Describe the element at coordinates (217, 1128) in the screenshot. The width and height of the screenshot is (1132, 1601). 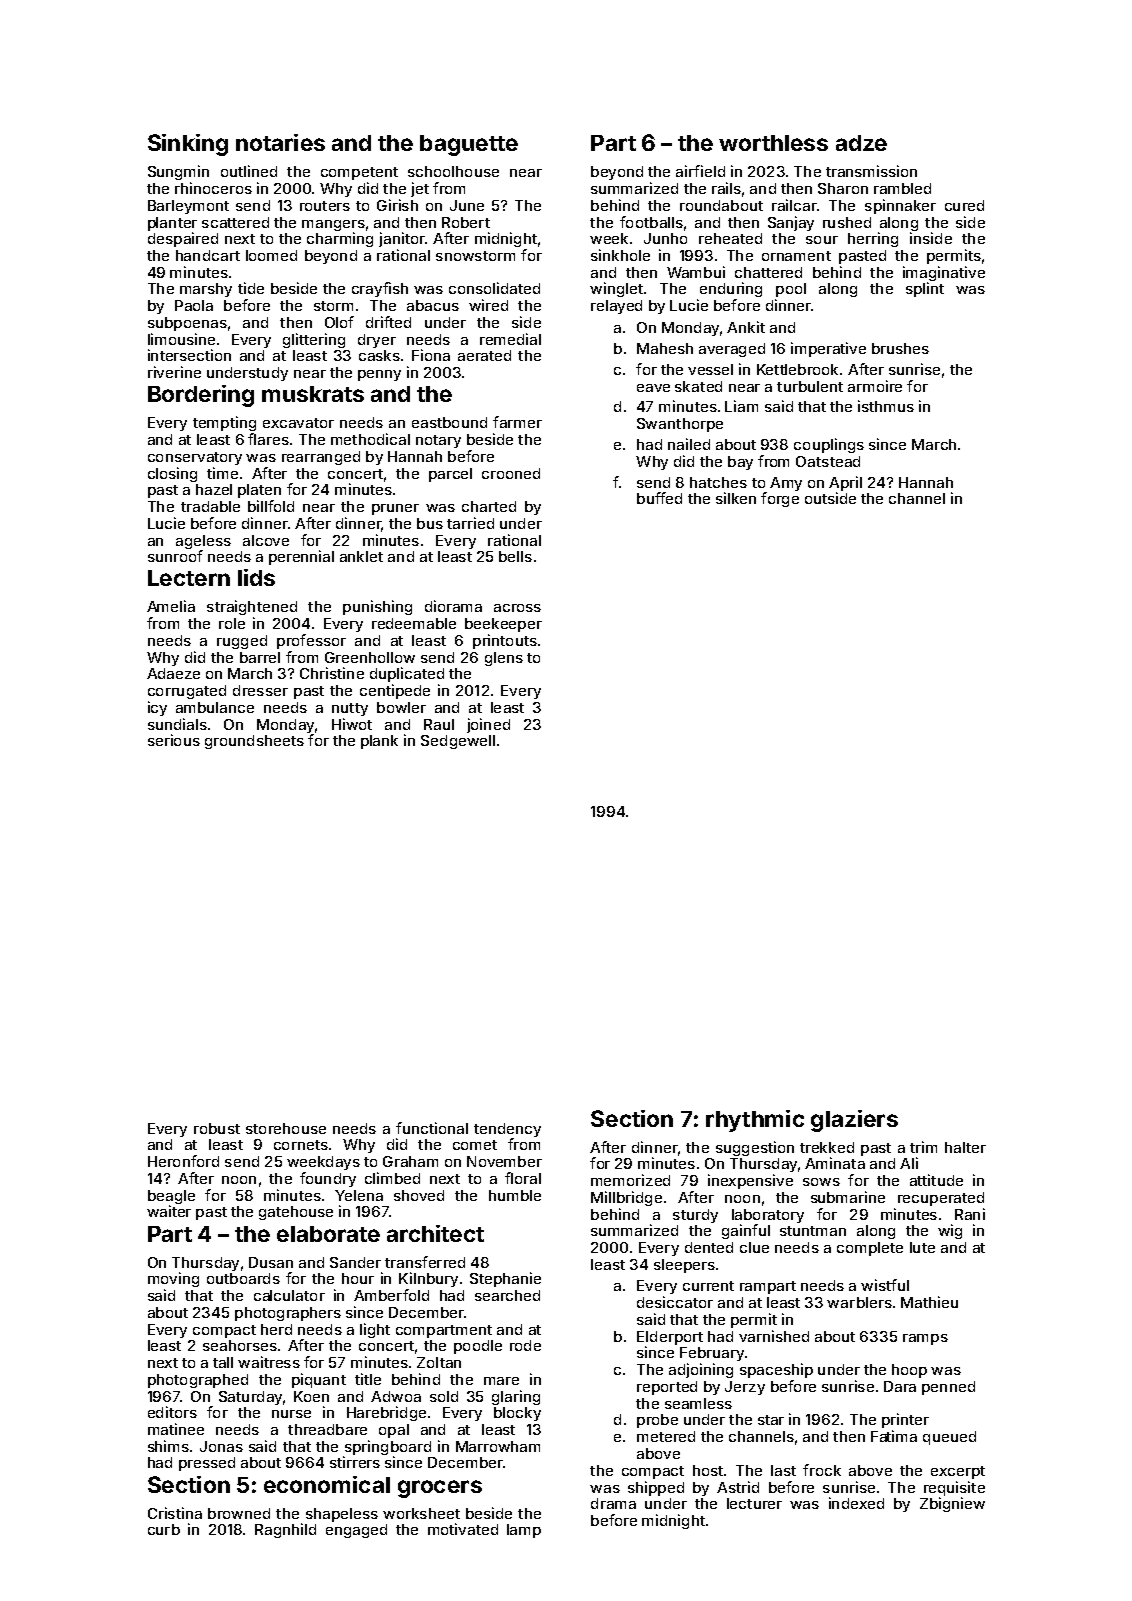
I see `robust` at that location.
